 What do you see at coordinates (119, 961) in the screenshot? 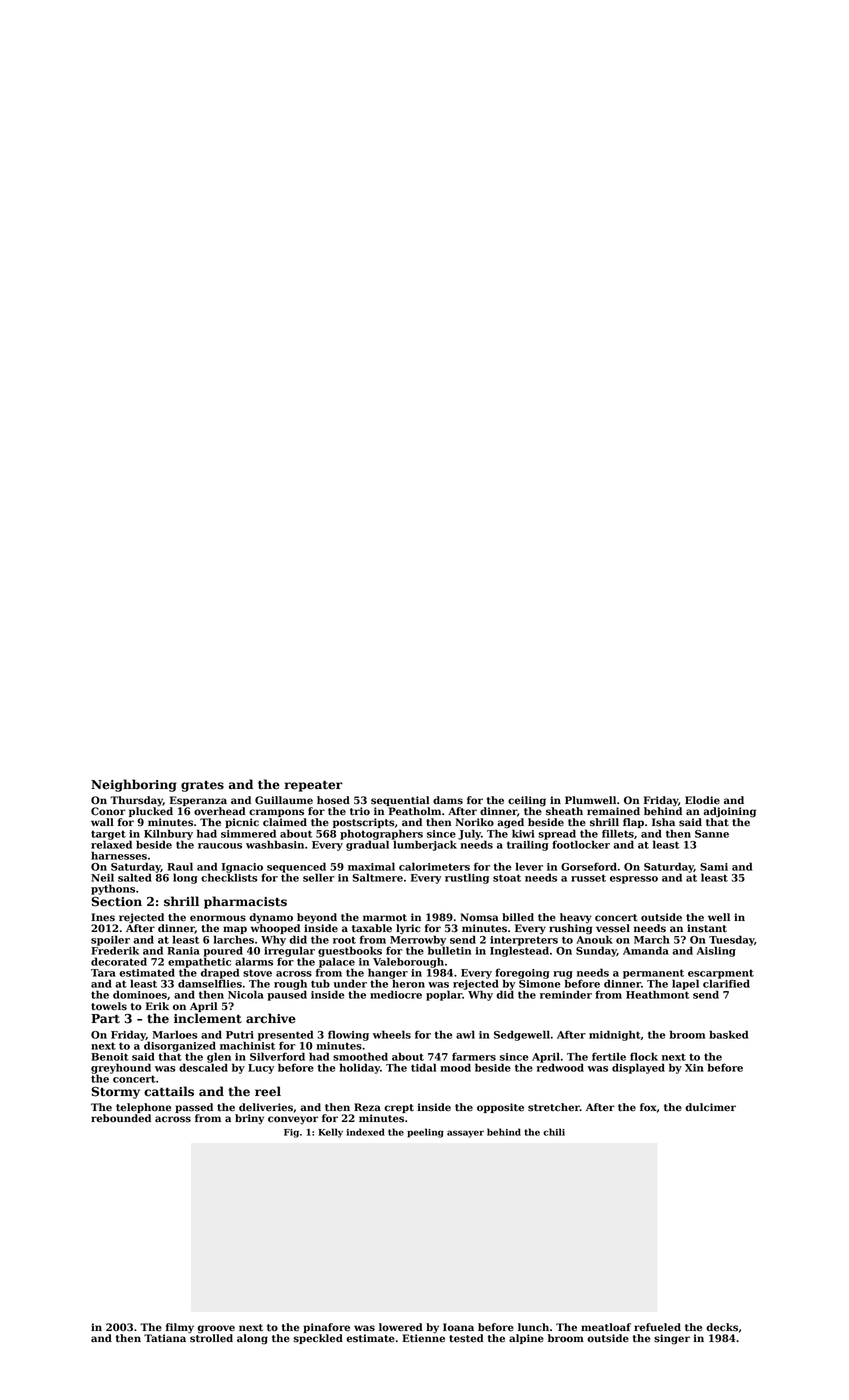
I see `decorated` at bounding box center [119, 961].
